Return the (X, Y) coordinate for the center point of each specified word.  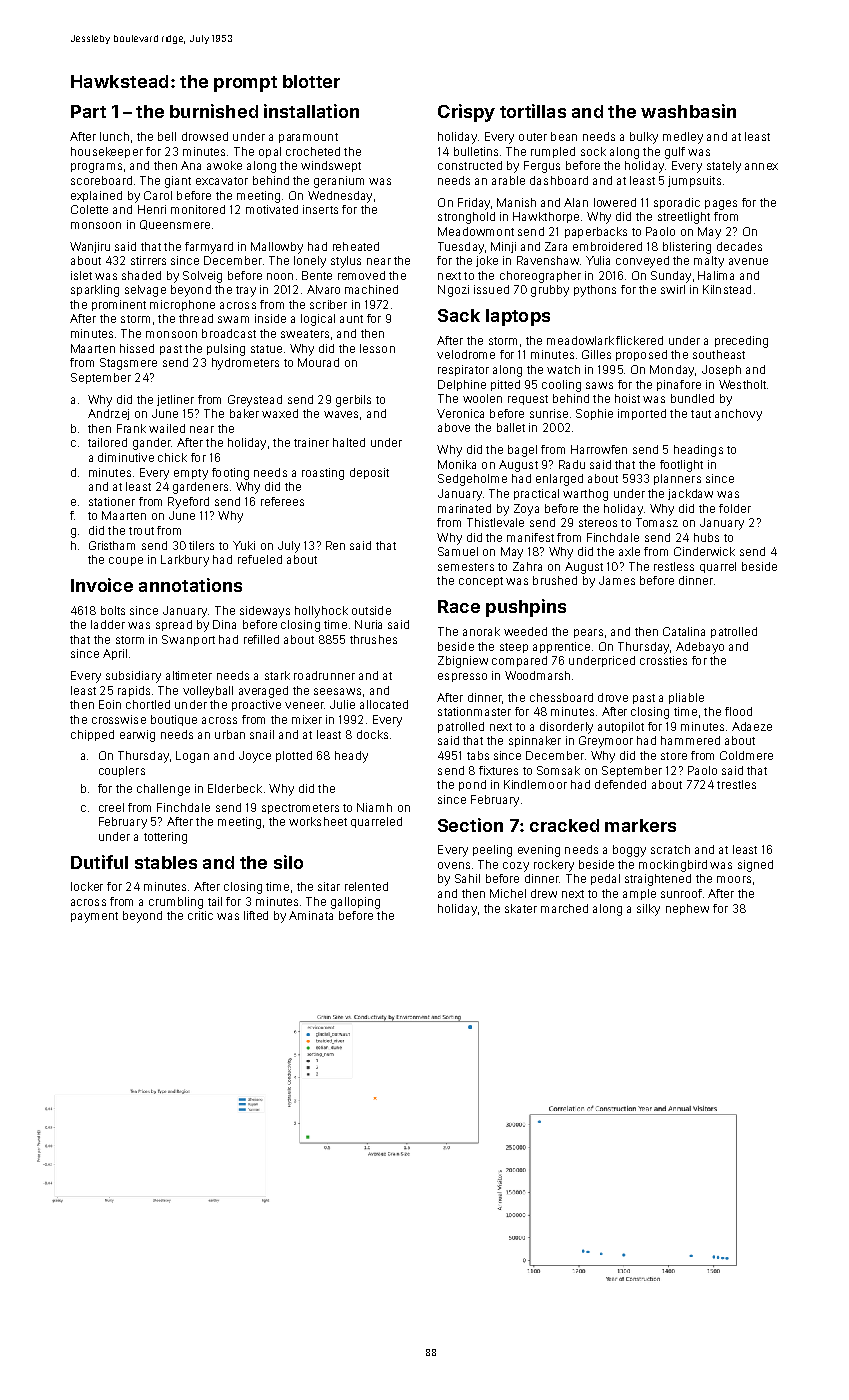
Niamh (374, 807)
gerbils (353, 401)
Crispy (466, 113)
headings (698, 451)
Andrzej (108, 414)
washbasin (688, 111)
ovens (454, 865)
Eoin (110, 704)
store (674, 756)
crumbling (176, 903)
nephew (687, 909)
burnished (214, 111)
